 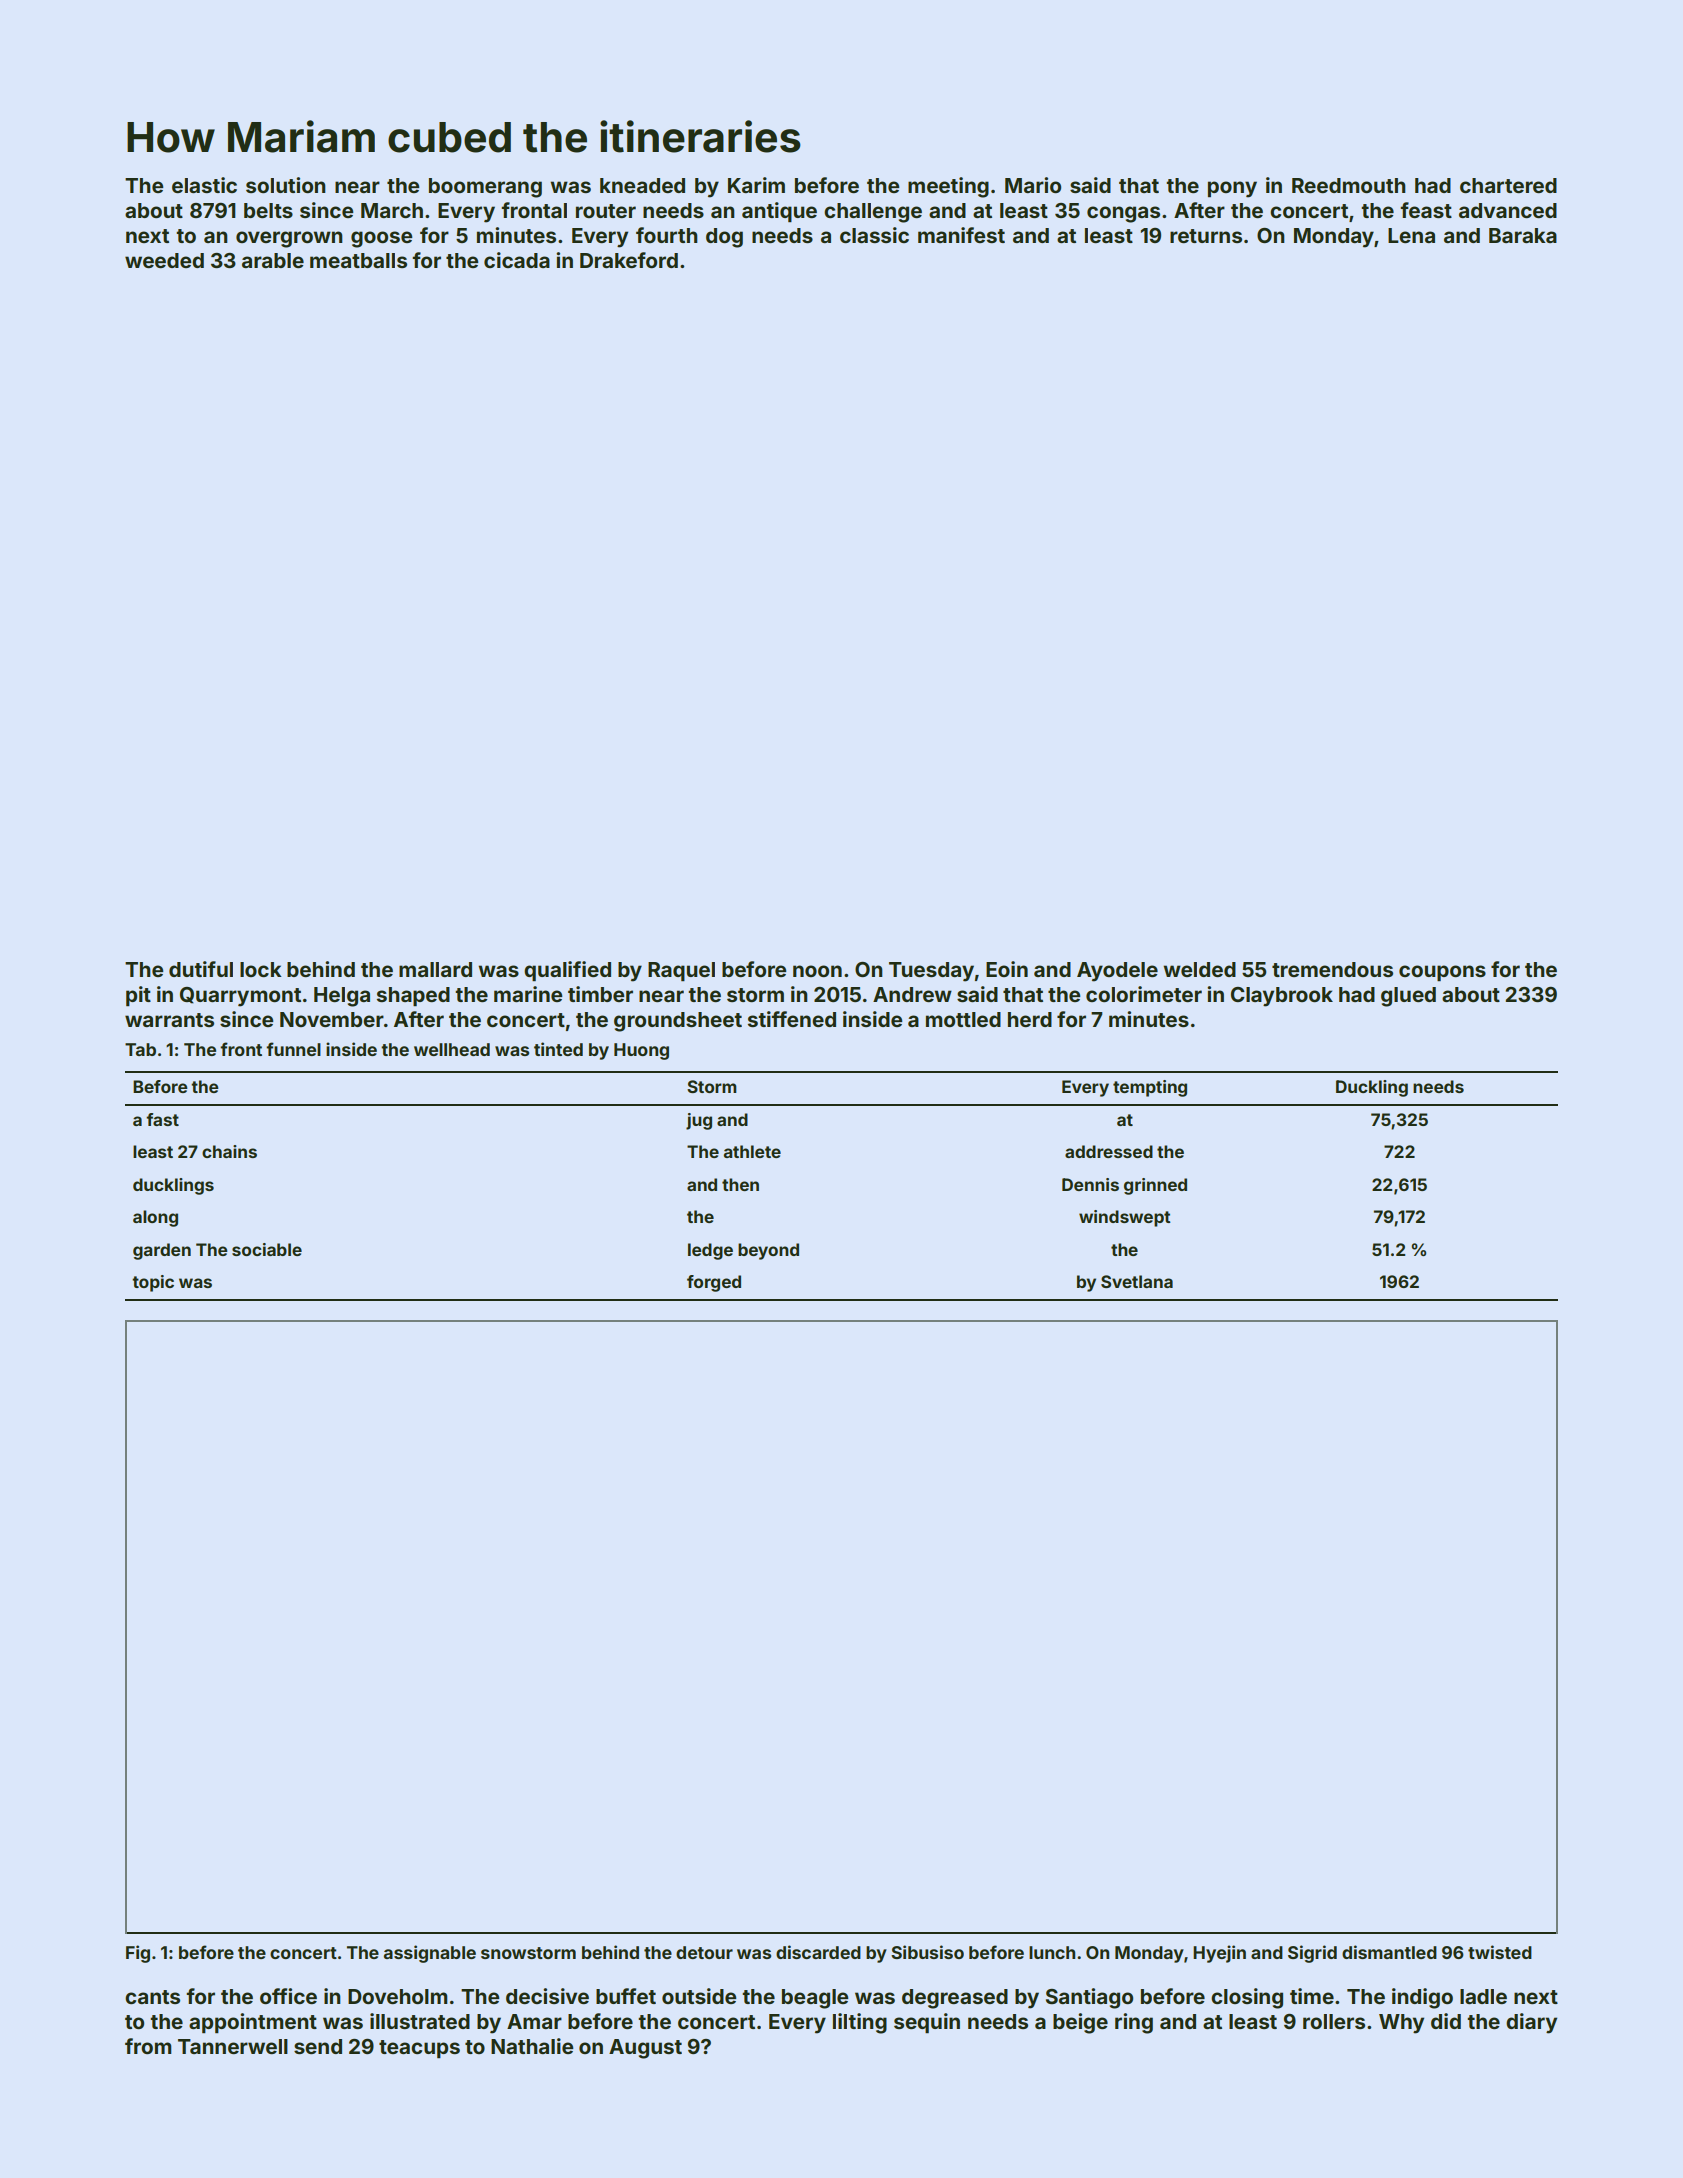 I want to click on pony, so click(x=1232, y=189).
